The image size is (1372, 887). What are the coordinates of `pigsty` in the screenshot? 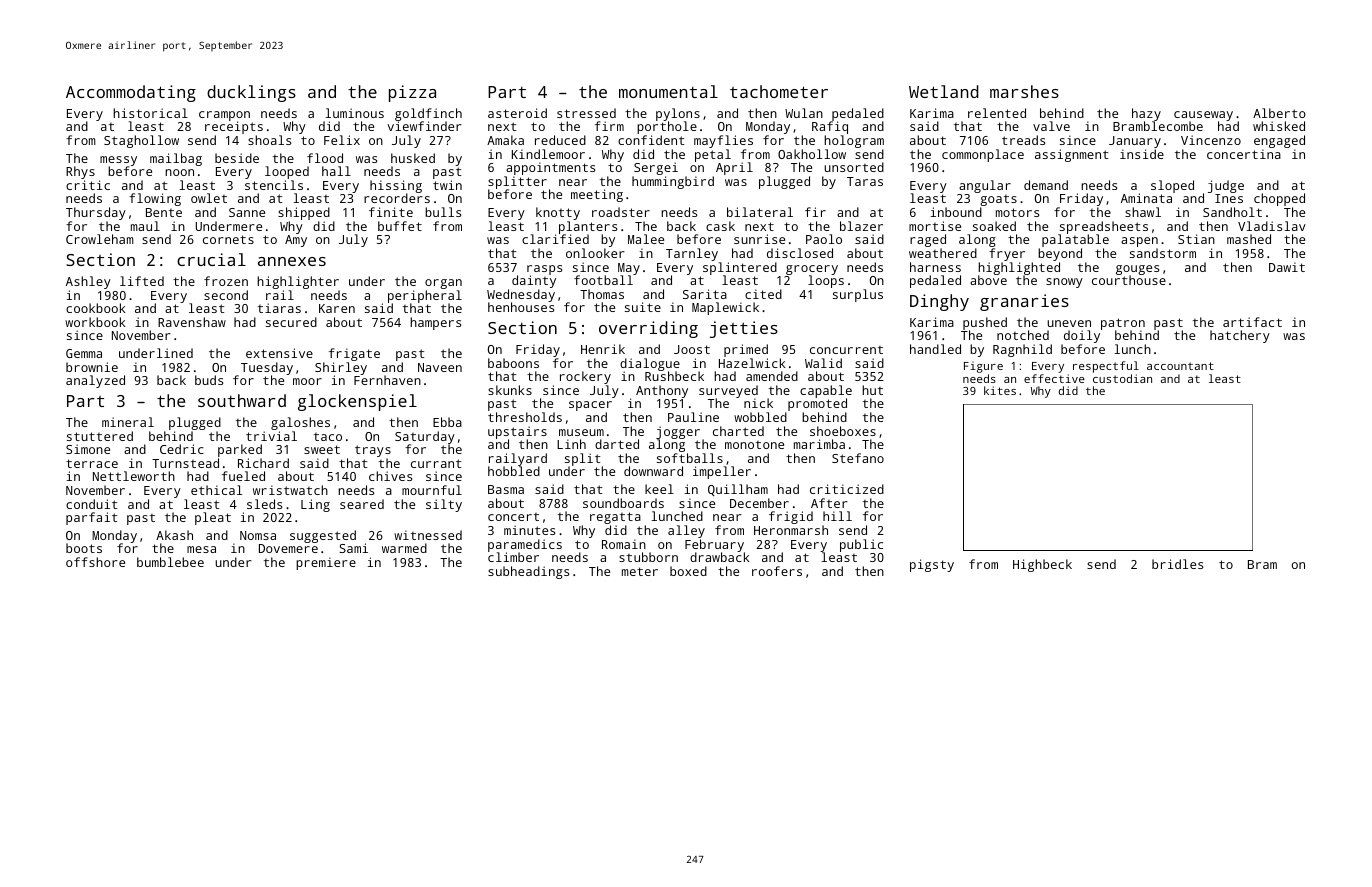 It's located at (932, 565).
